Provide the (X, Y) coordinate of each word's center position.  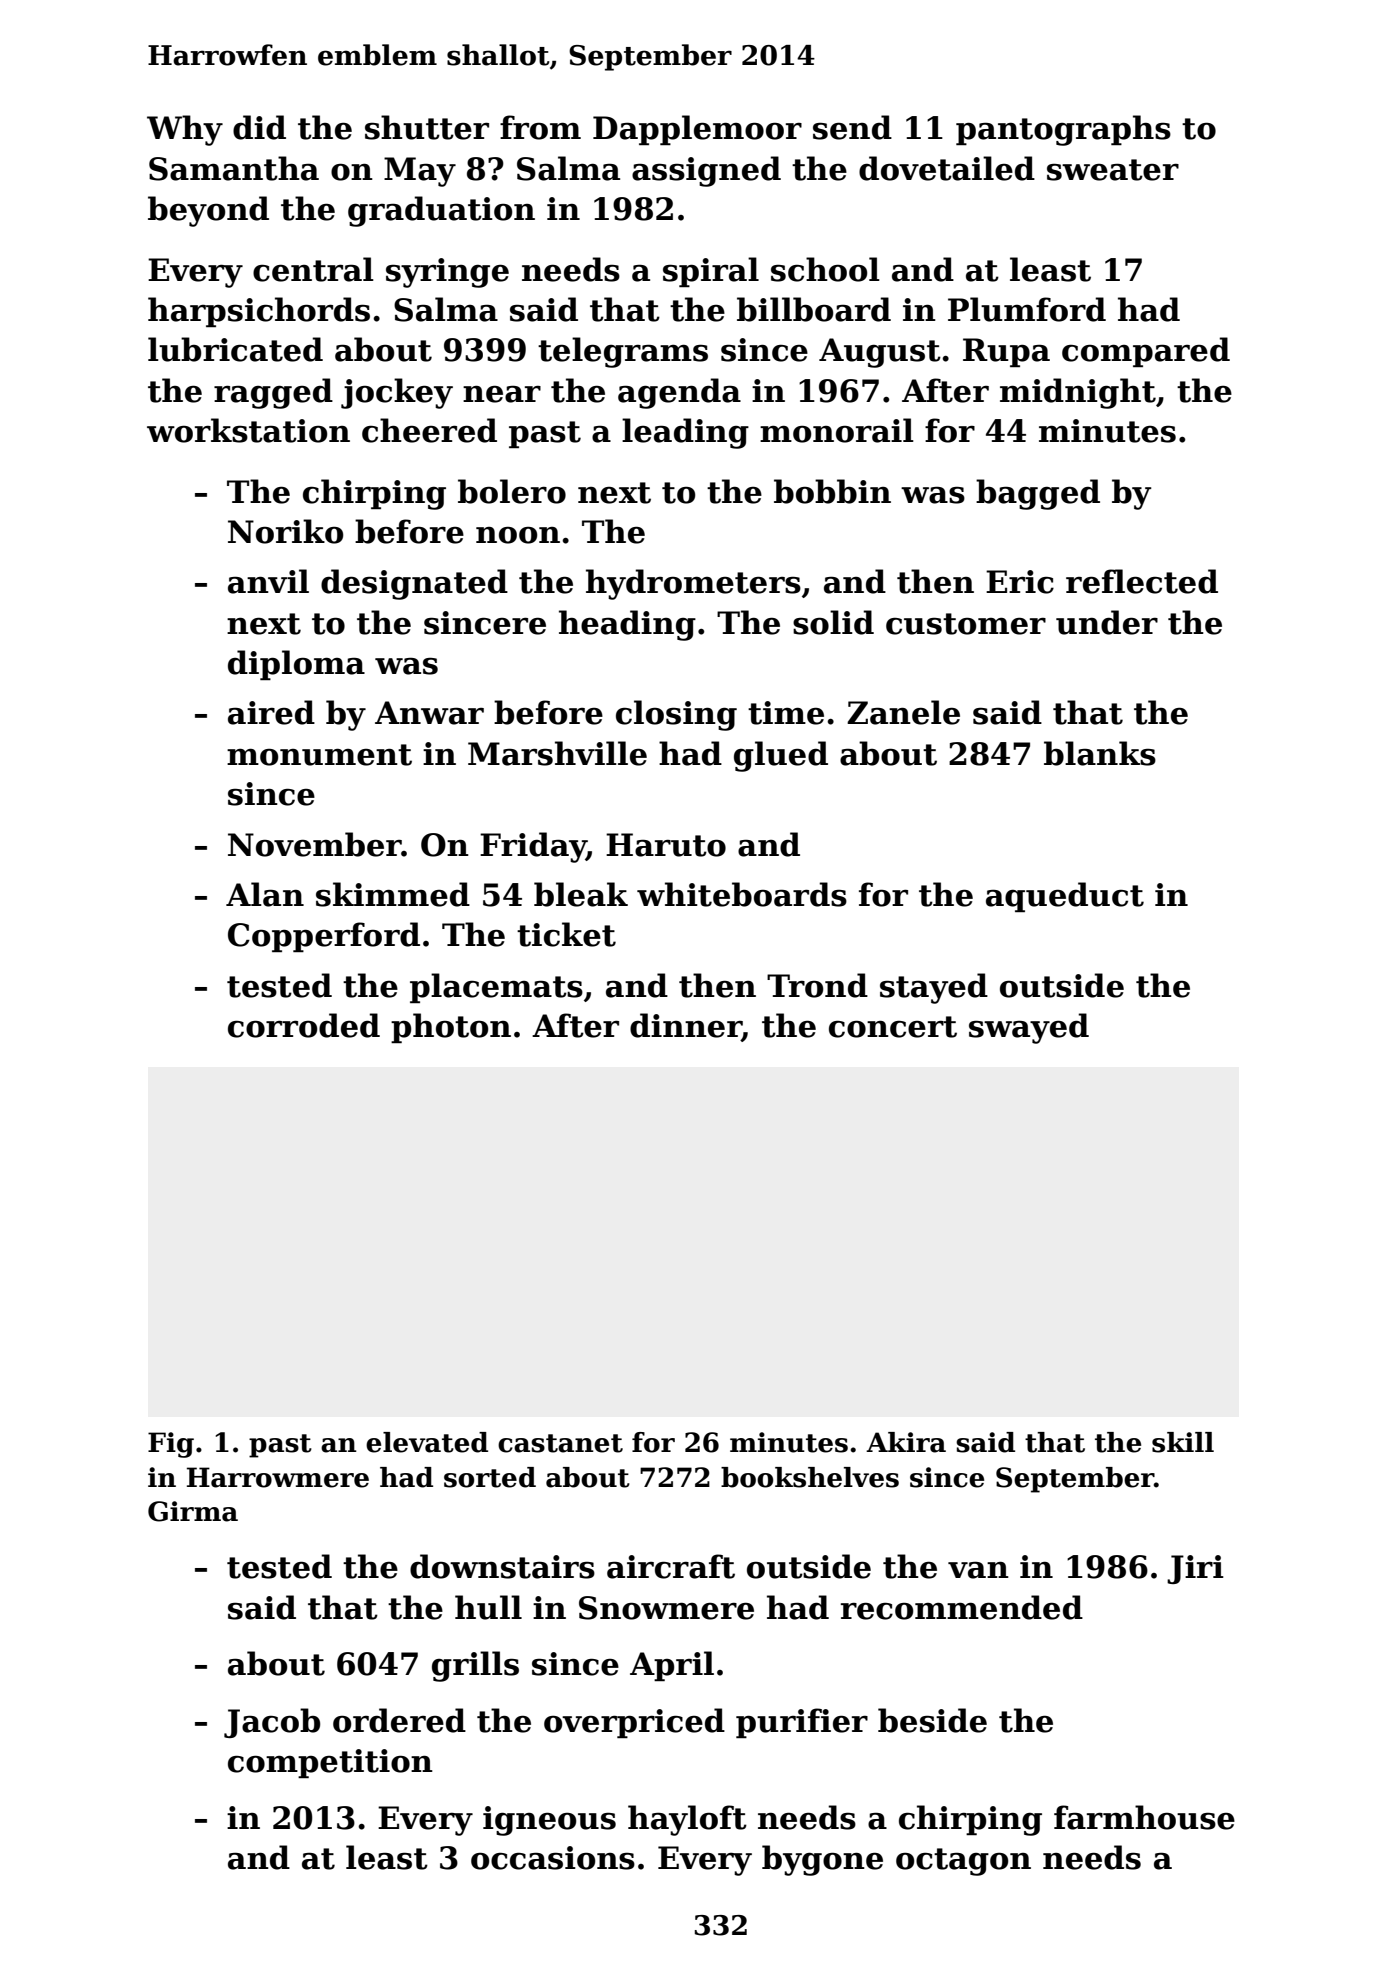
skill (1183, 1442)
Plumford (1027, 309)
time (786, 713)
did (259, 127)
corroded (304, 1025)
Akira (906, 1442)
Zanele (903, 712)
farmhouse (1144, 1817)
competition (330, 1763)
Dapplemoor (697, 130)
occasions (553, 1858)
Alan (265, 894)
